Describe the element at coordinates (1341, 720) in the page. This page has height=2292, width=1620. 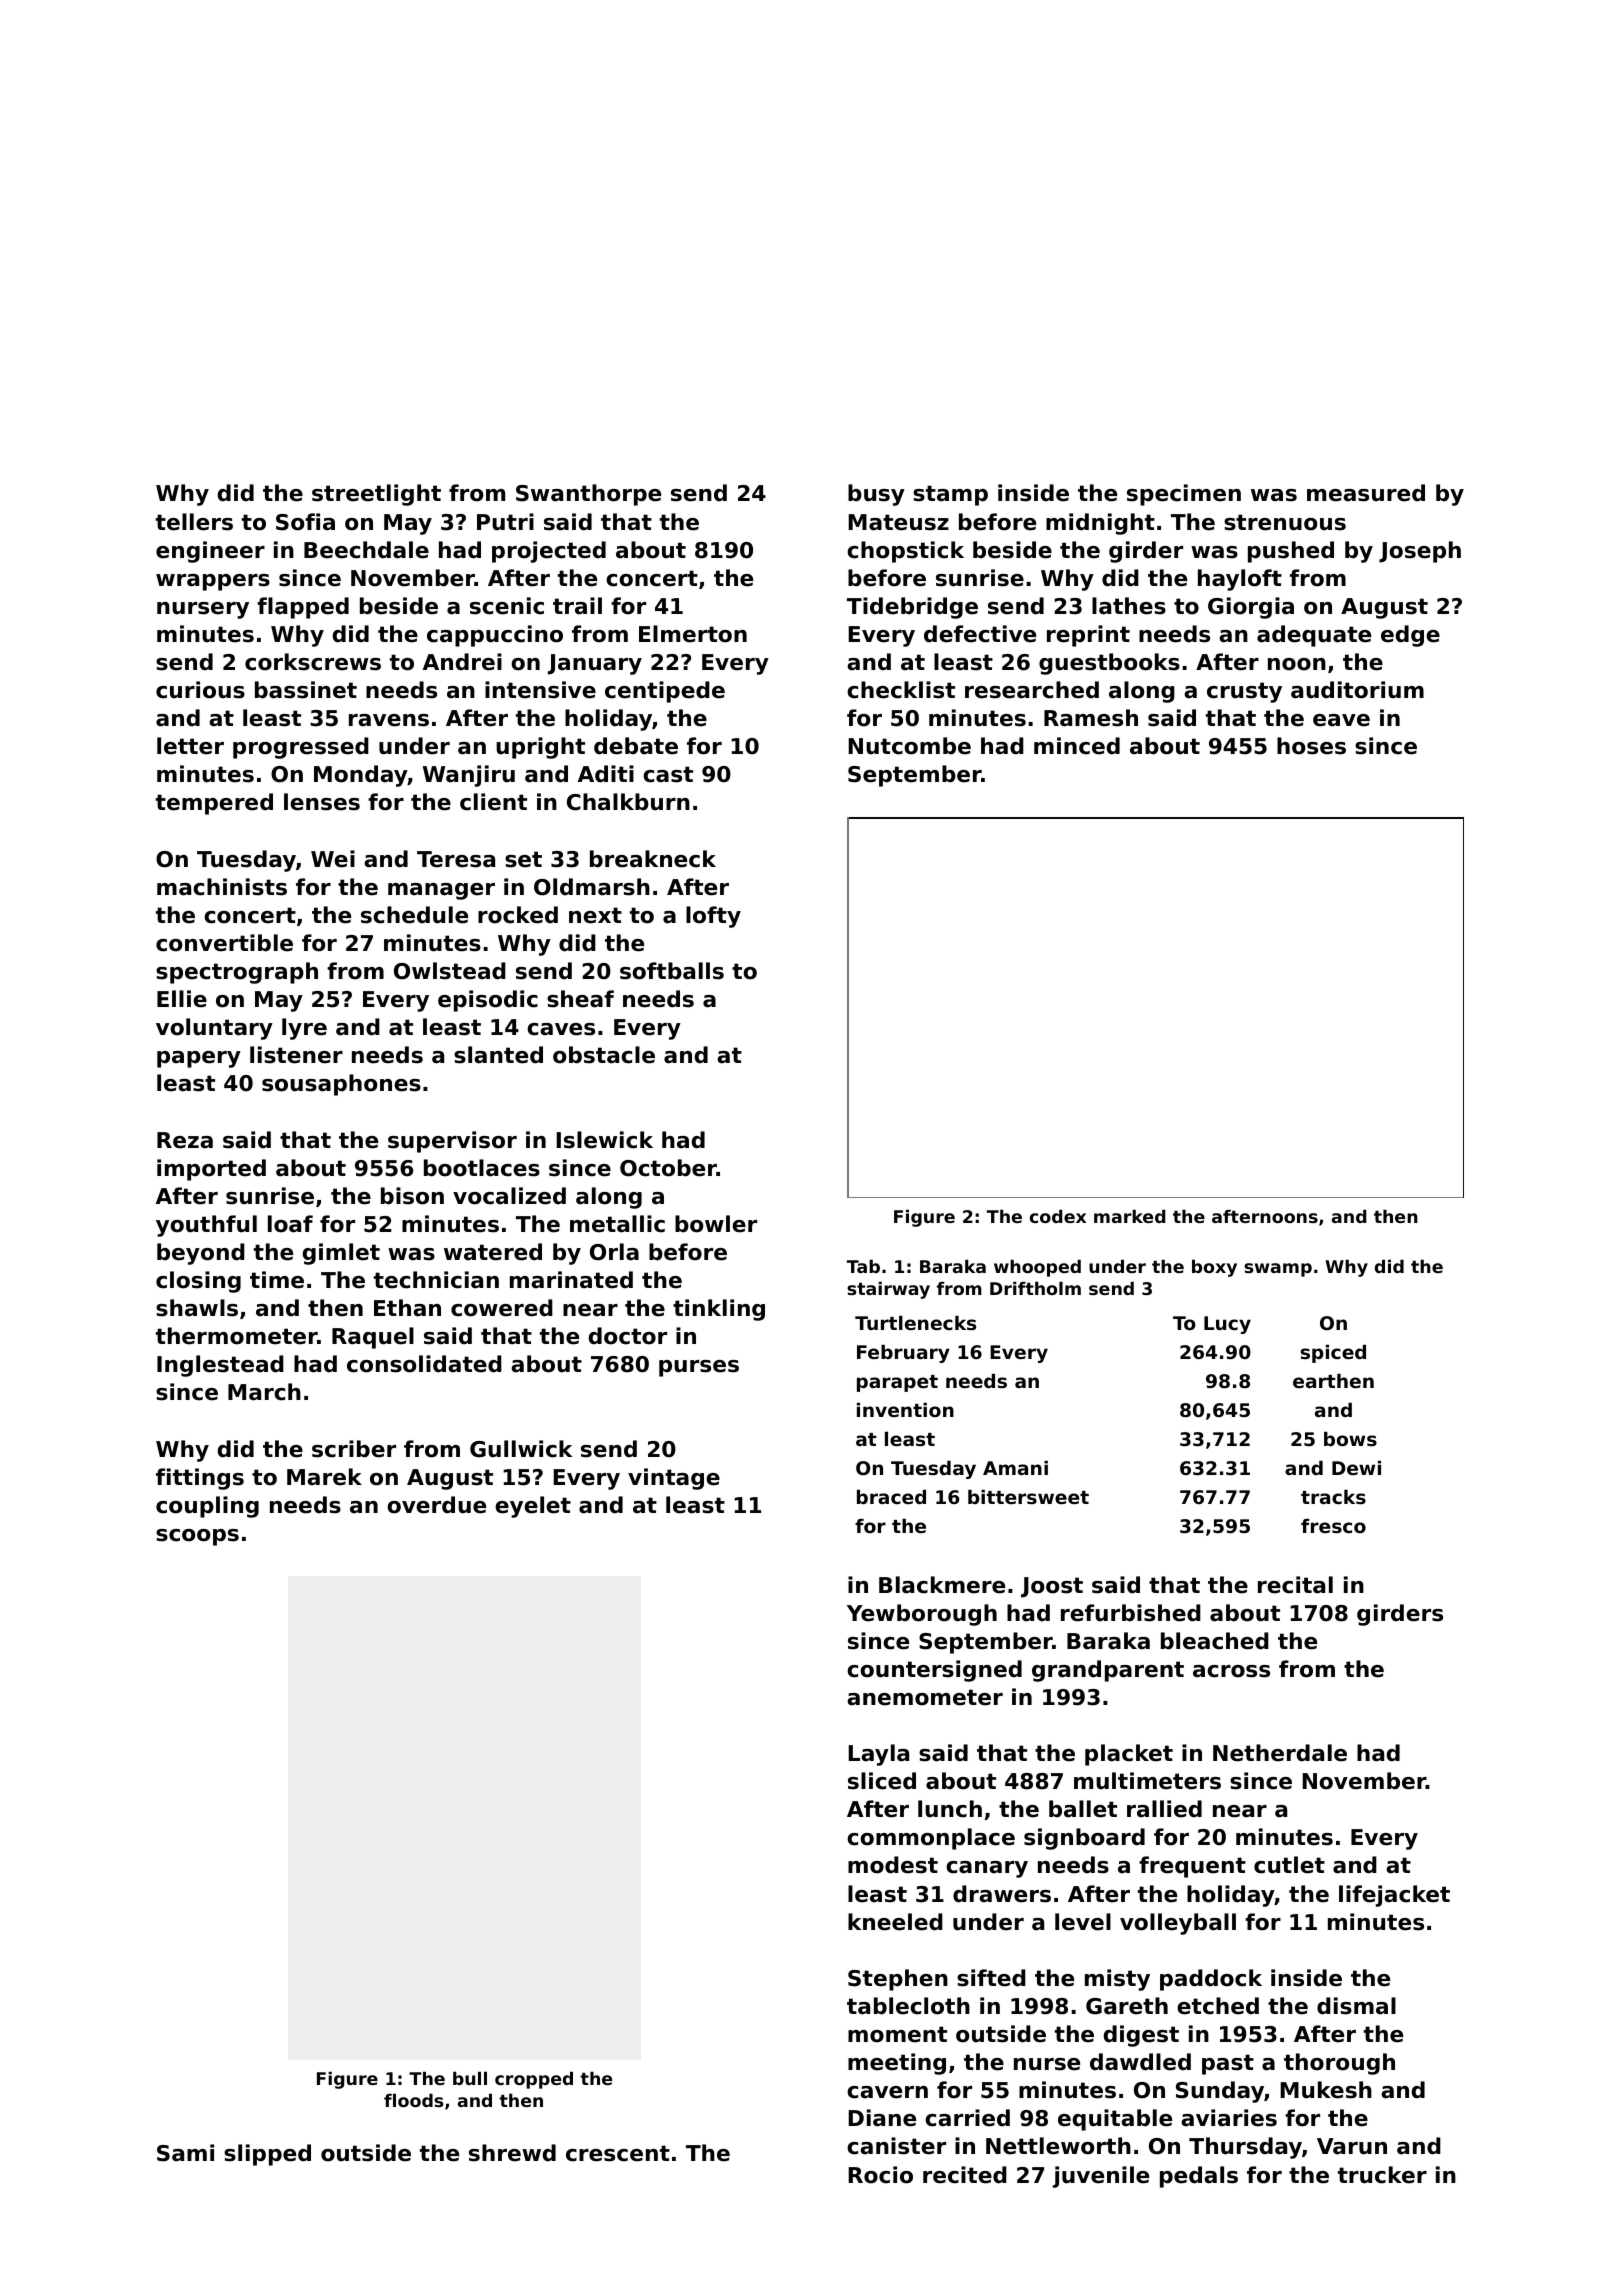
I see `eave` at that location.
